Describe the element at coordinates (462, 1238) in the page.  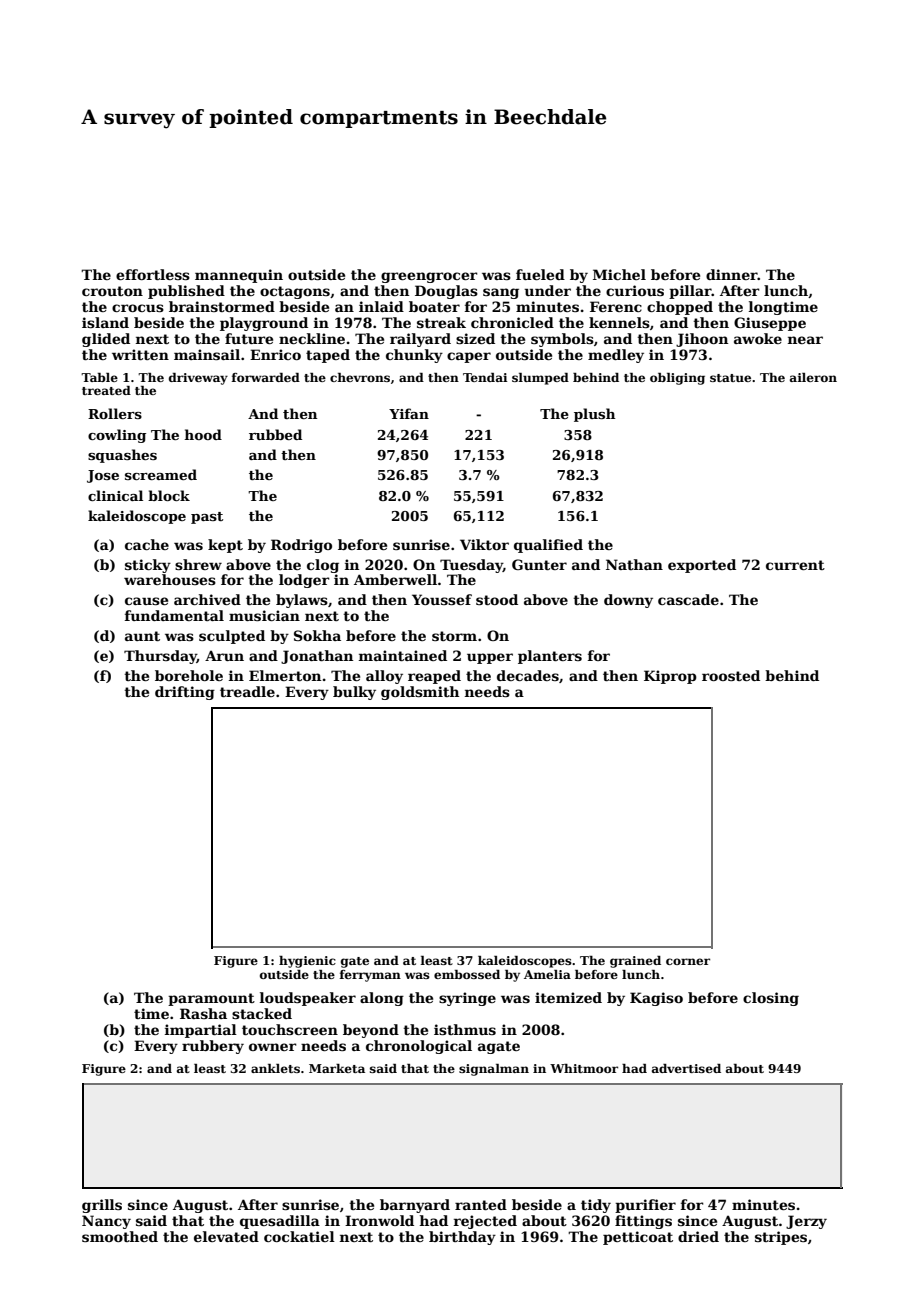
I see `birthday` at that location.
